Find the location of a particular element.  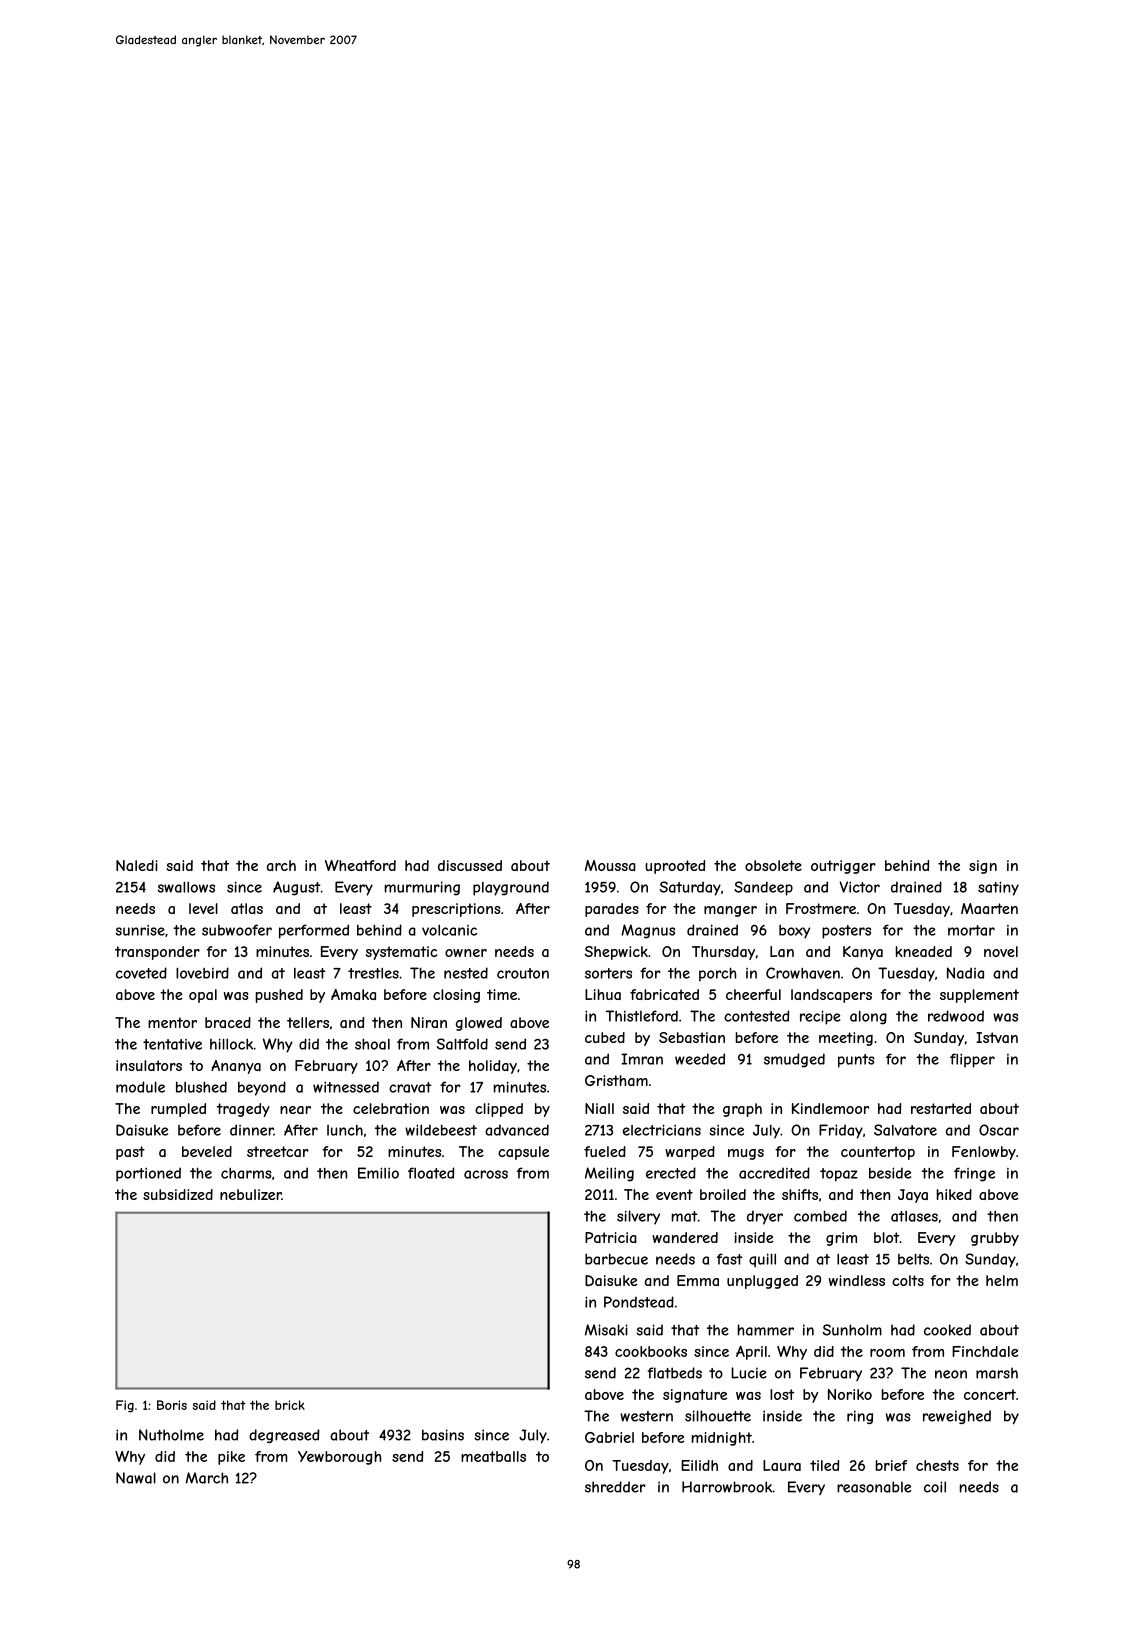

Maarten is located at coordinates (989, 908).
